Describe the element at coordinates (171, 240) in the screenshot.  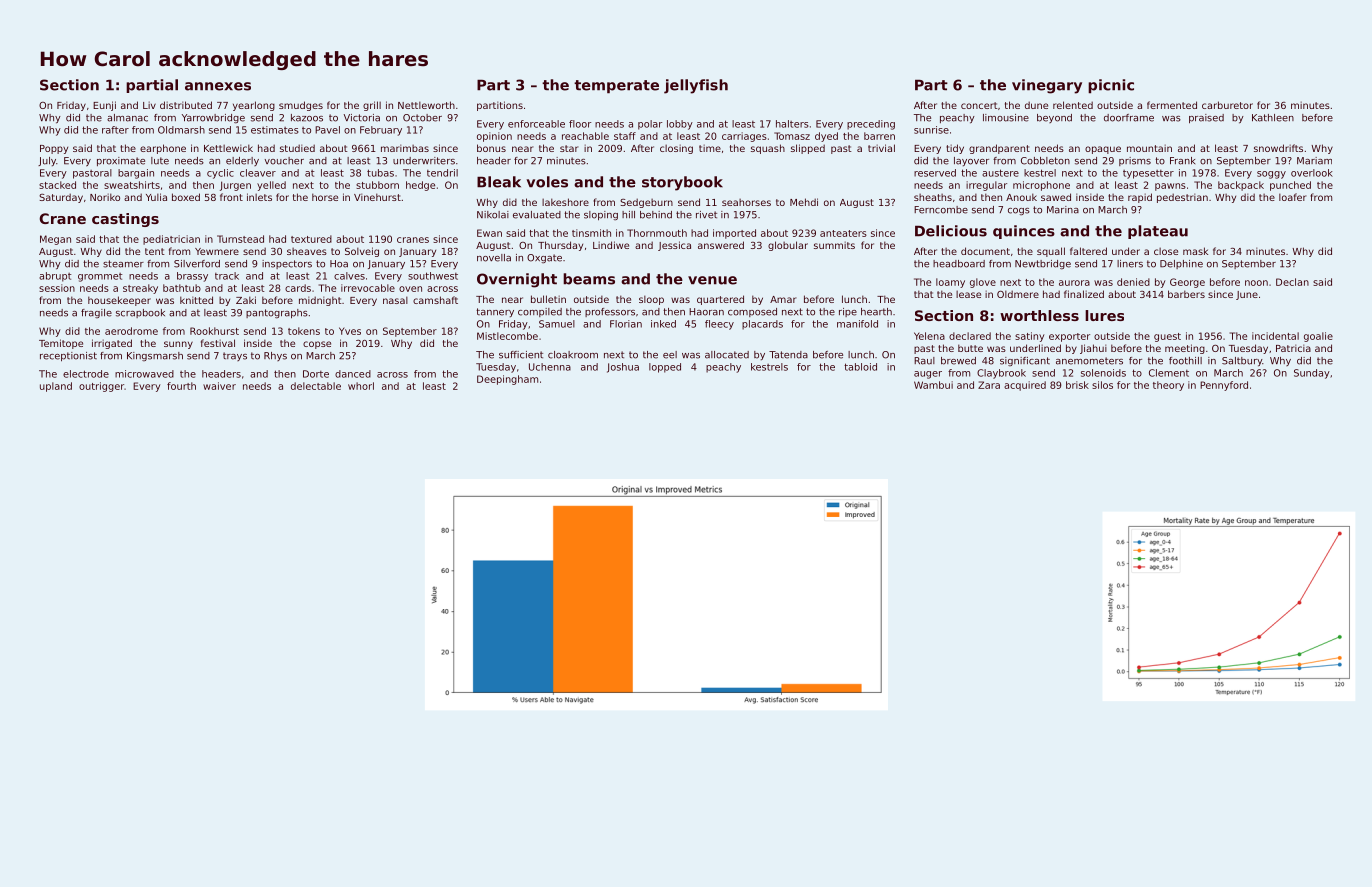
I see `pediatrician` at that location.
